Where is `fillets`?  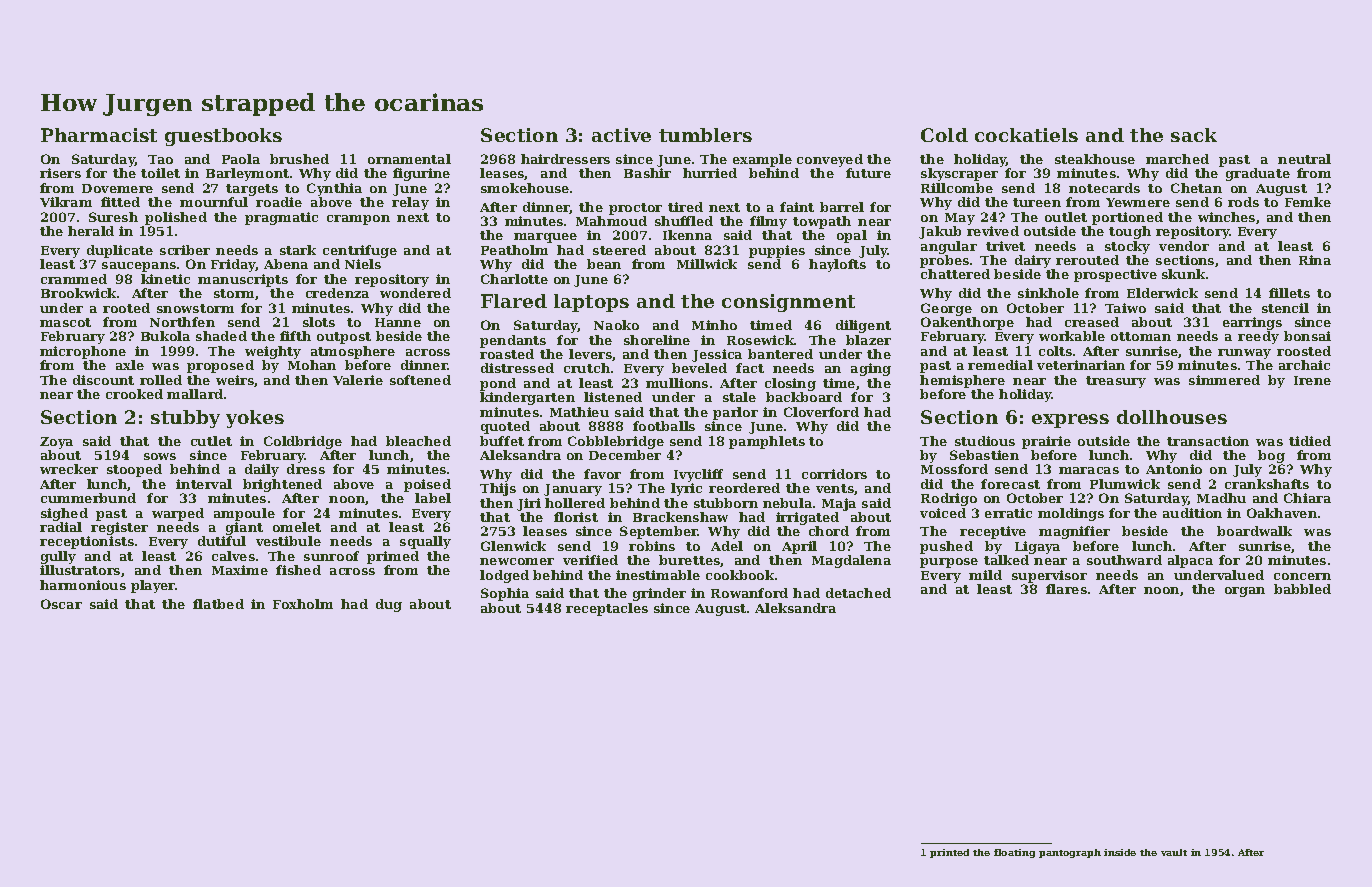
fillets is located at coordinates (1289, 293).
